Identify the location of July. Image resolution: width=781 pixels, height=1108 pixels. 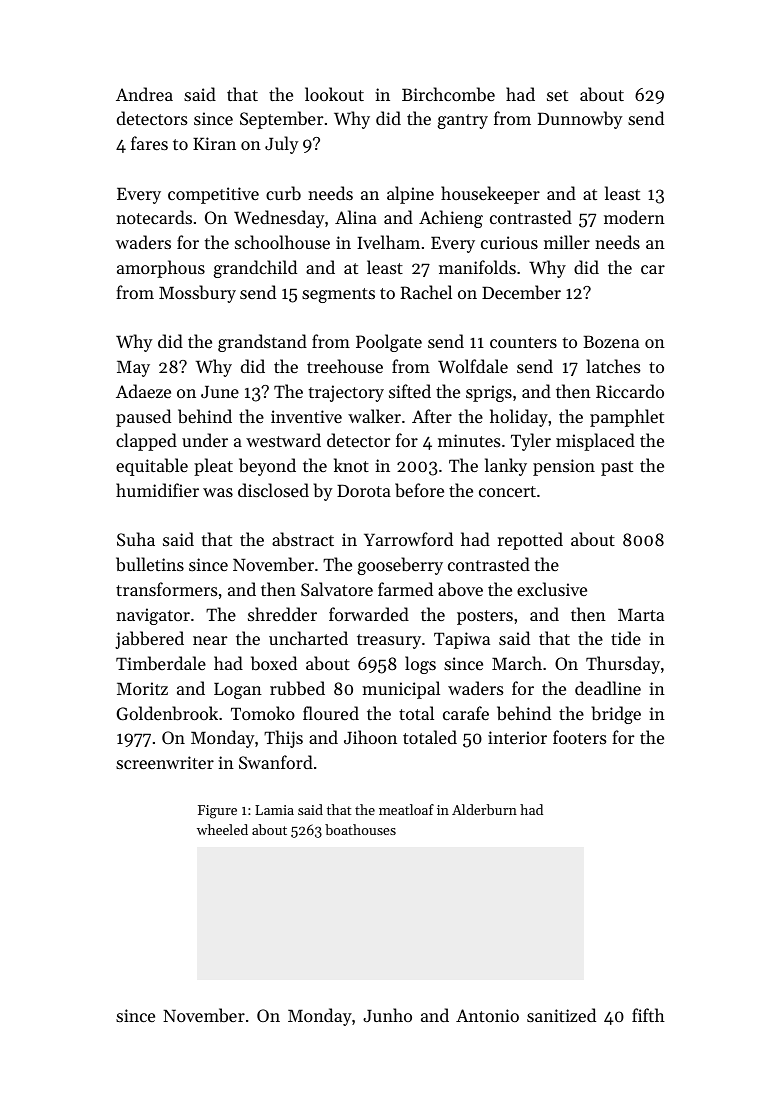
(281, 145).
